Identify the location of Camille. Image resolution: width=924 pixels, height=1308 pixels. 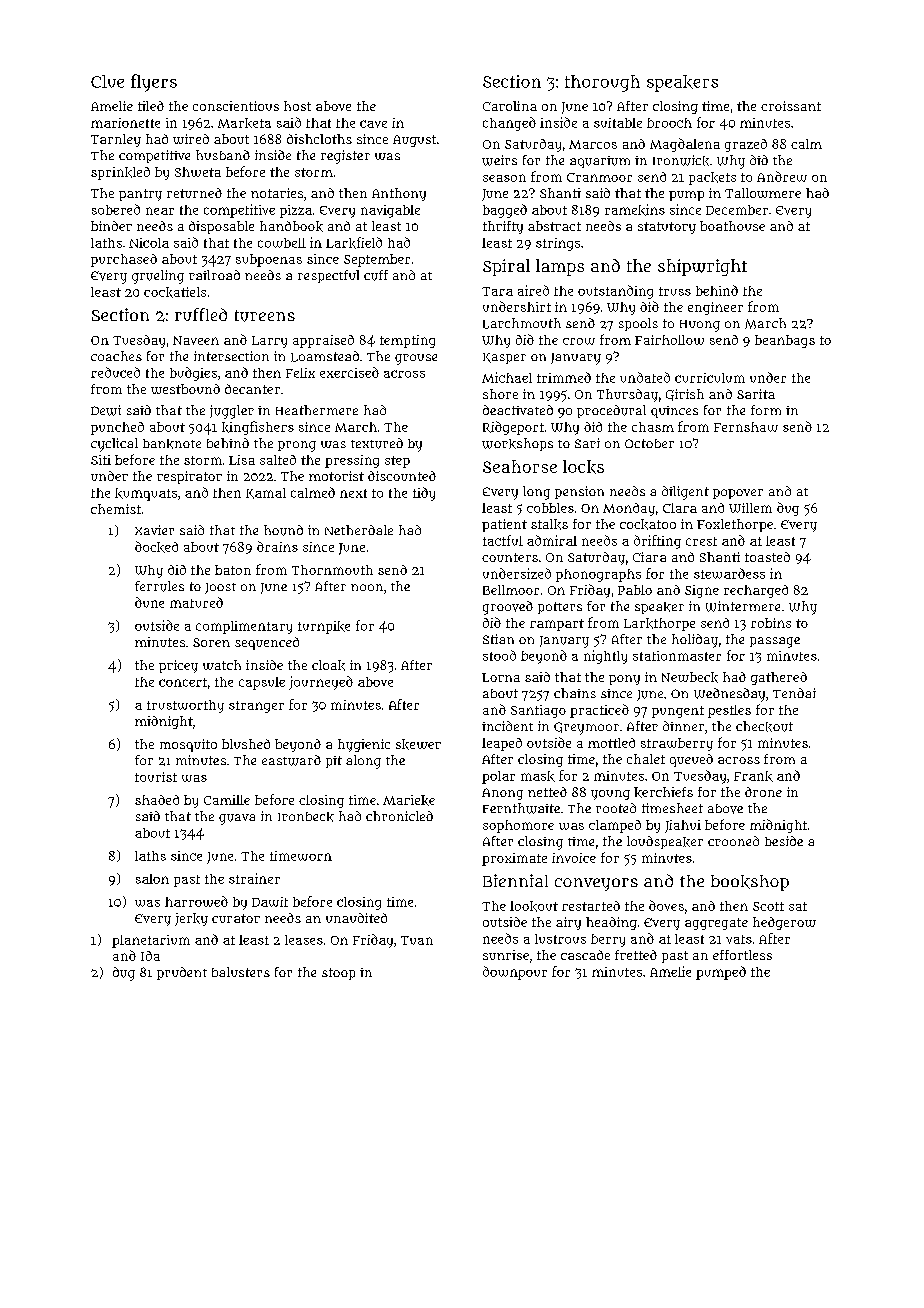
(227, 800).
